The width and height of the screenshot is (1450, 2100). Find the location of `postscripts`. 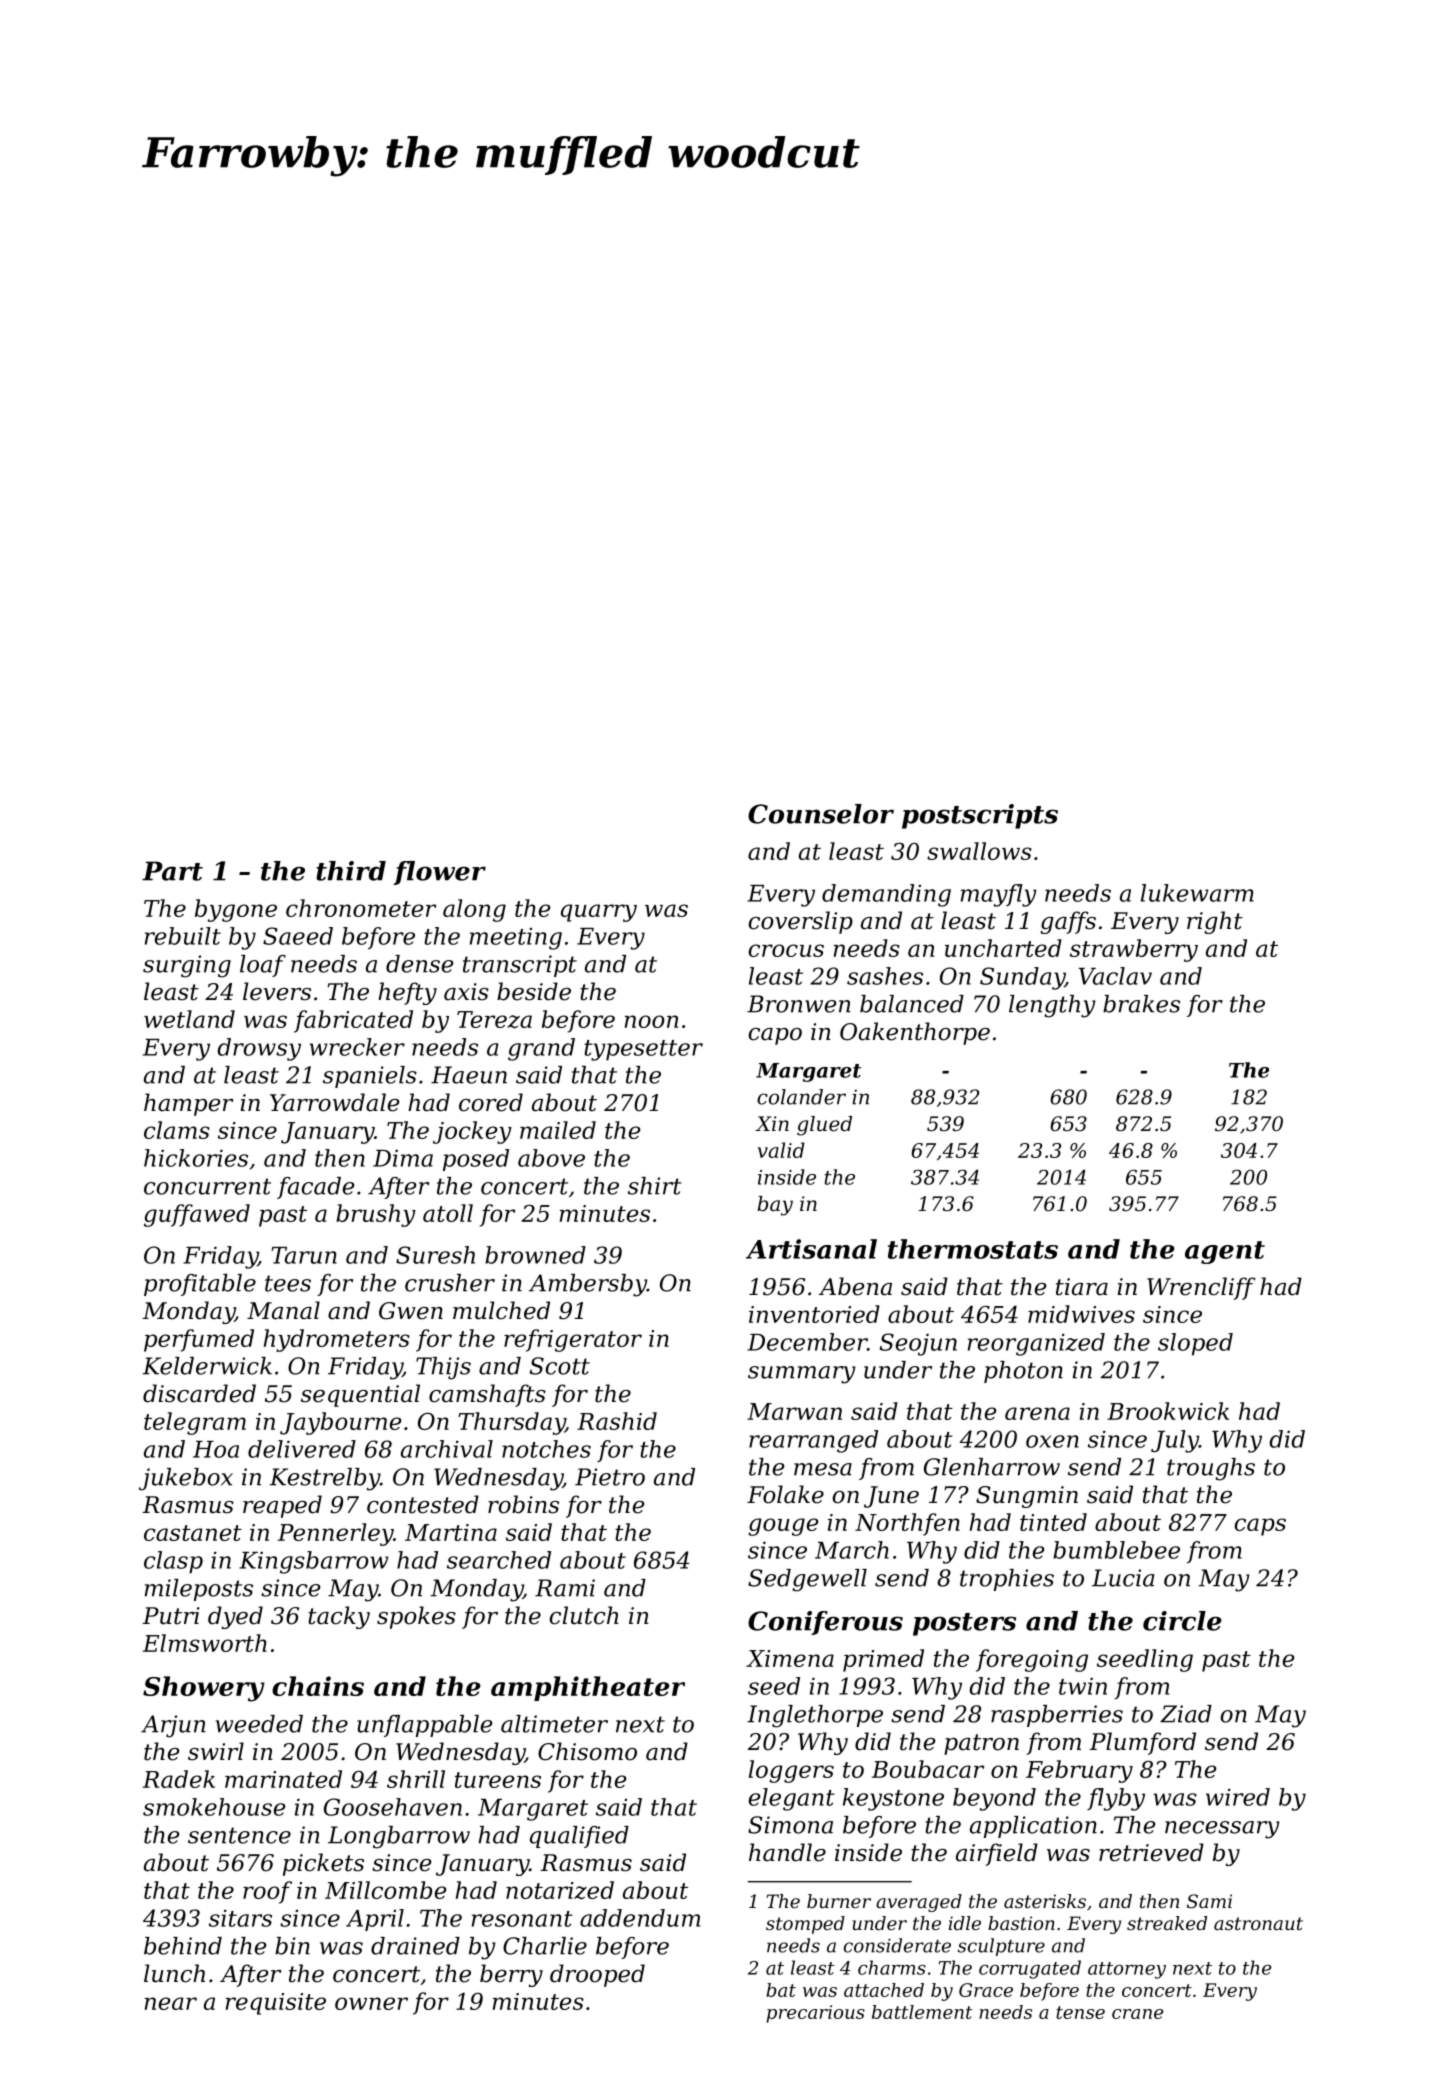

postscripts is located at coordinates (980, 816).
